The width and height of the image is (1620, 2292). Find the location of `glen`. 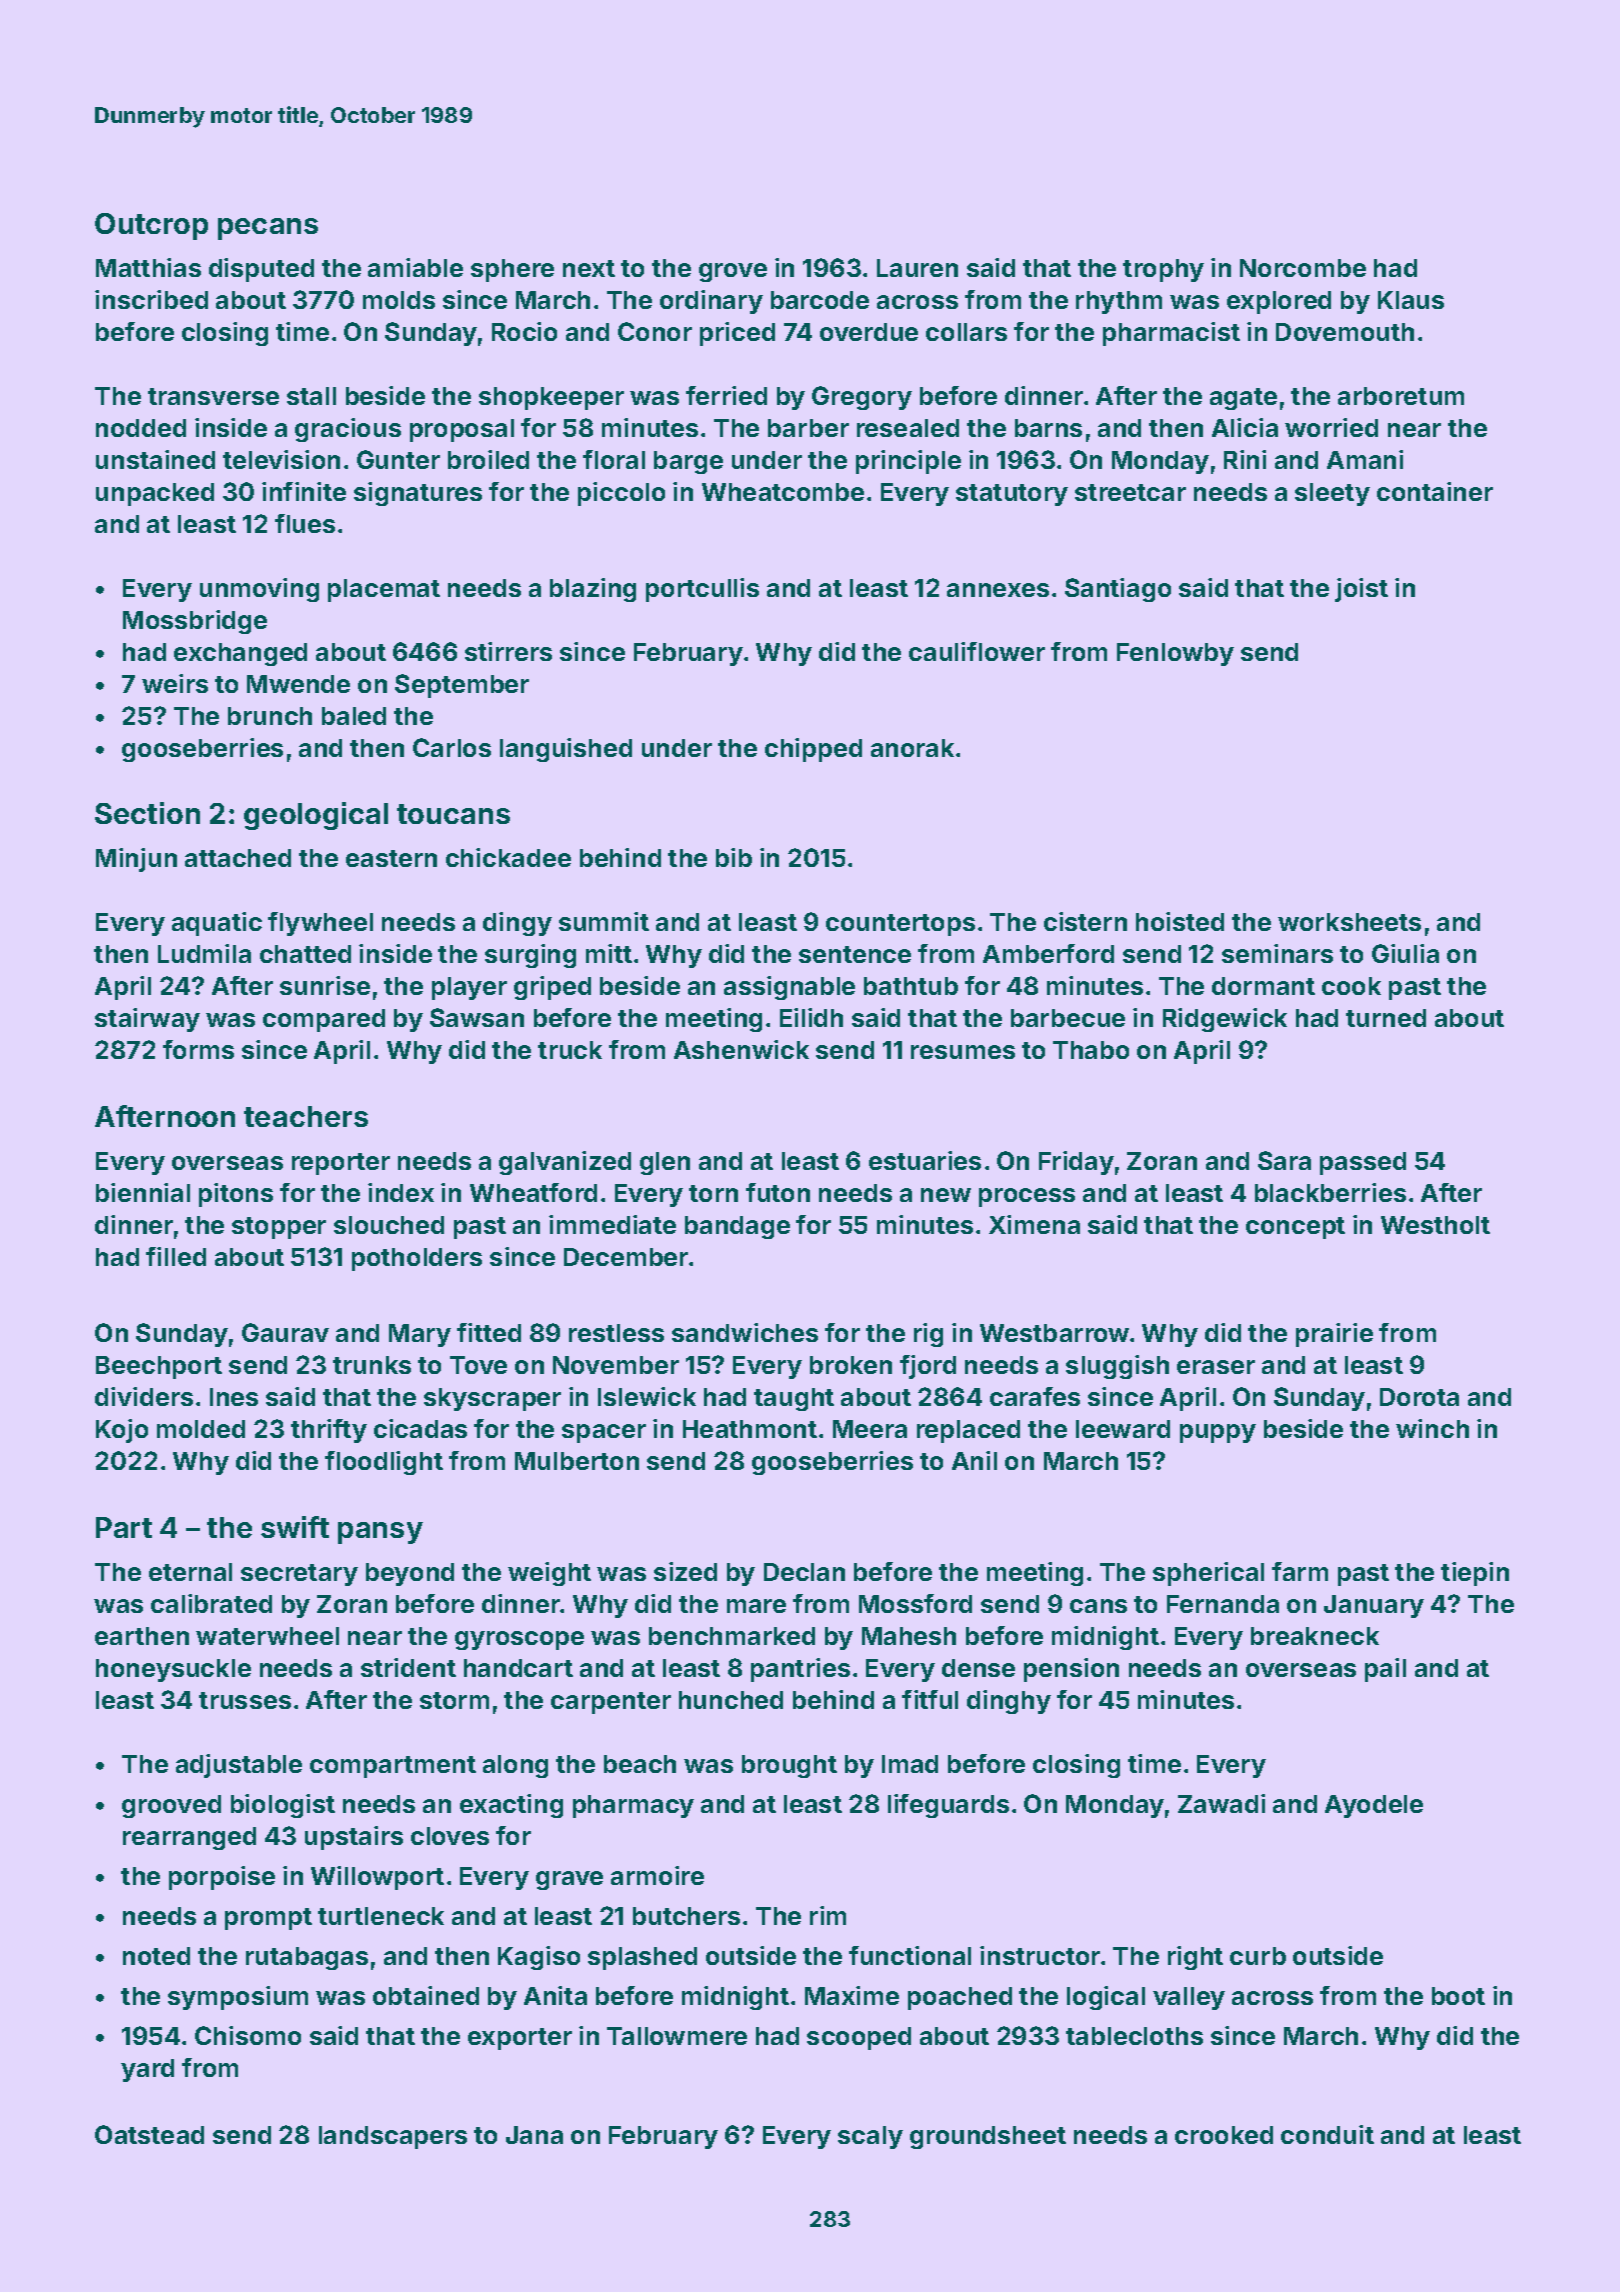

glen is located at coordinates (665, 1163).
